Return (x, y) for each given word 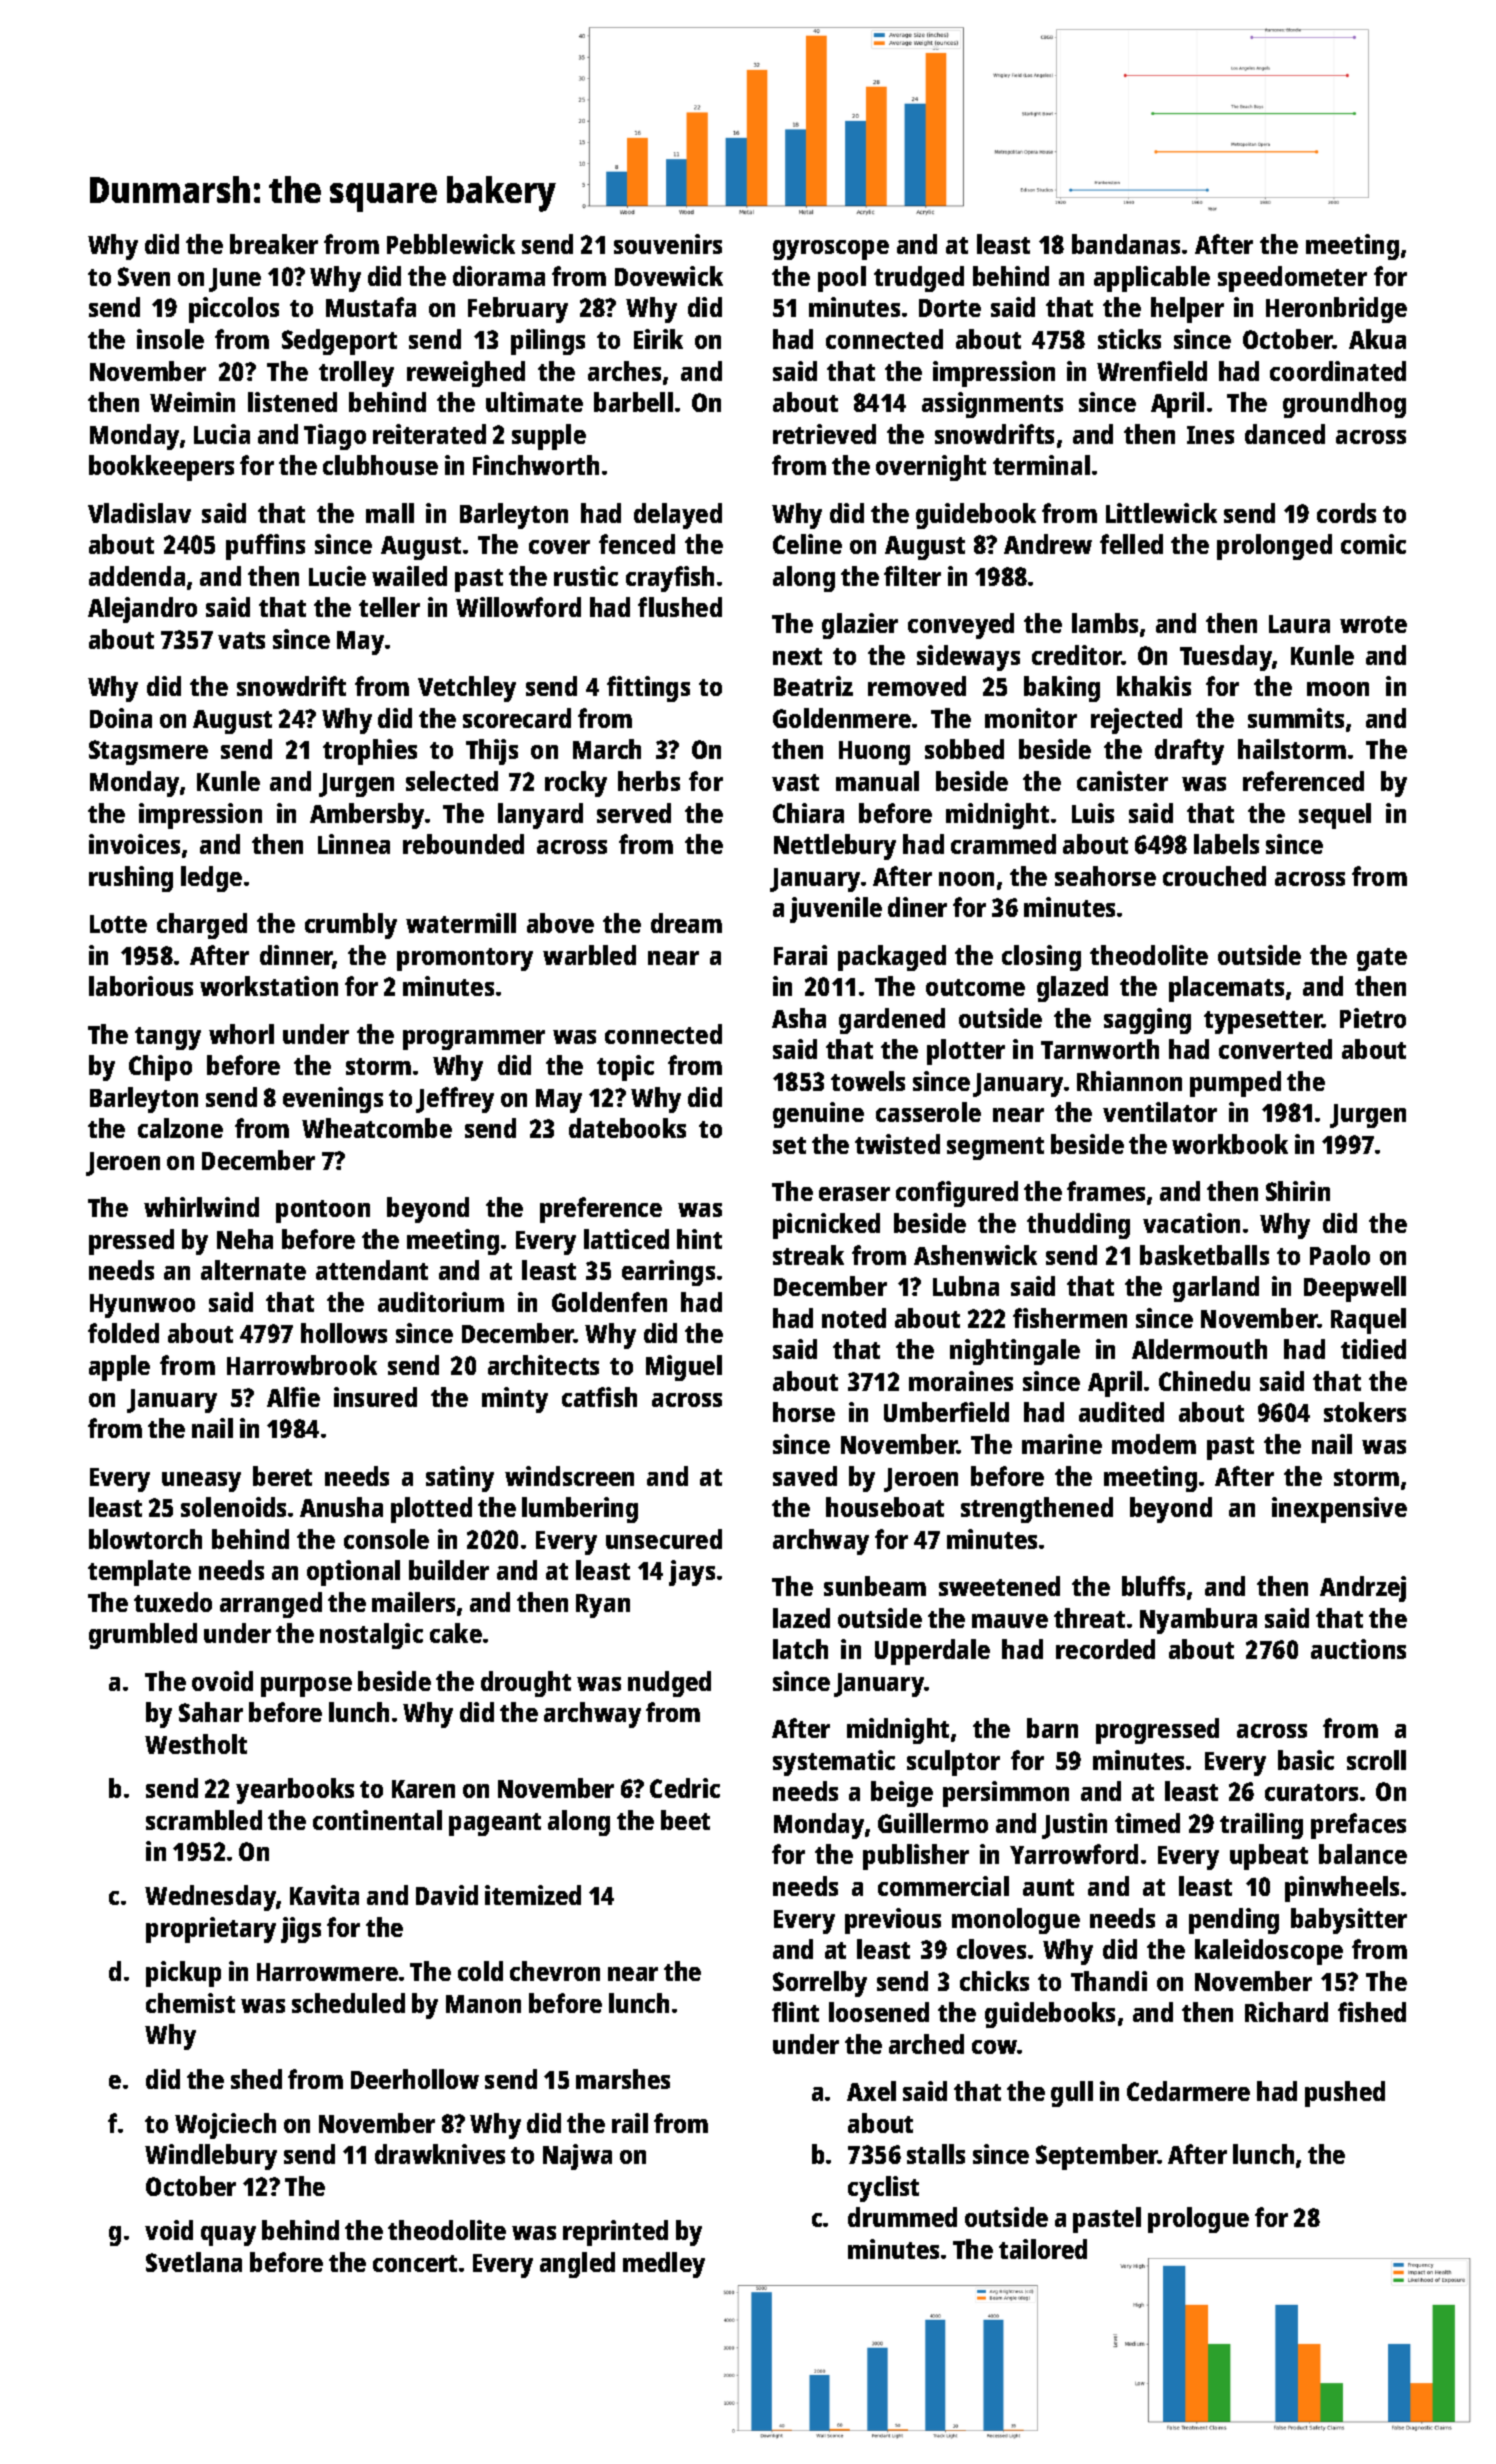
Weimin (192, 402)
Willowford (518, 607)
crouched (1214, 876)
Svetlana (194, 2262)
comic (1373, 544)
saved (805, 1476)
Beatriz (813, 686)
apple (119, 1368)
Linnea (354, 844)
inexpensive (1339, 1510)
